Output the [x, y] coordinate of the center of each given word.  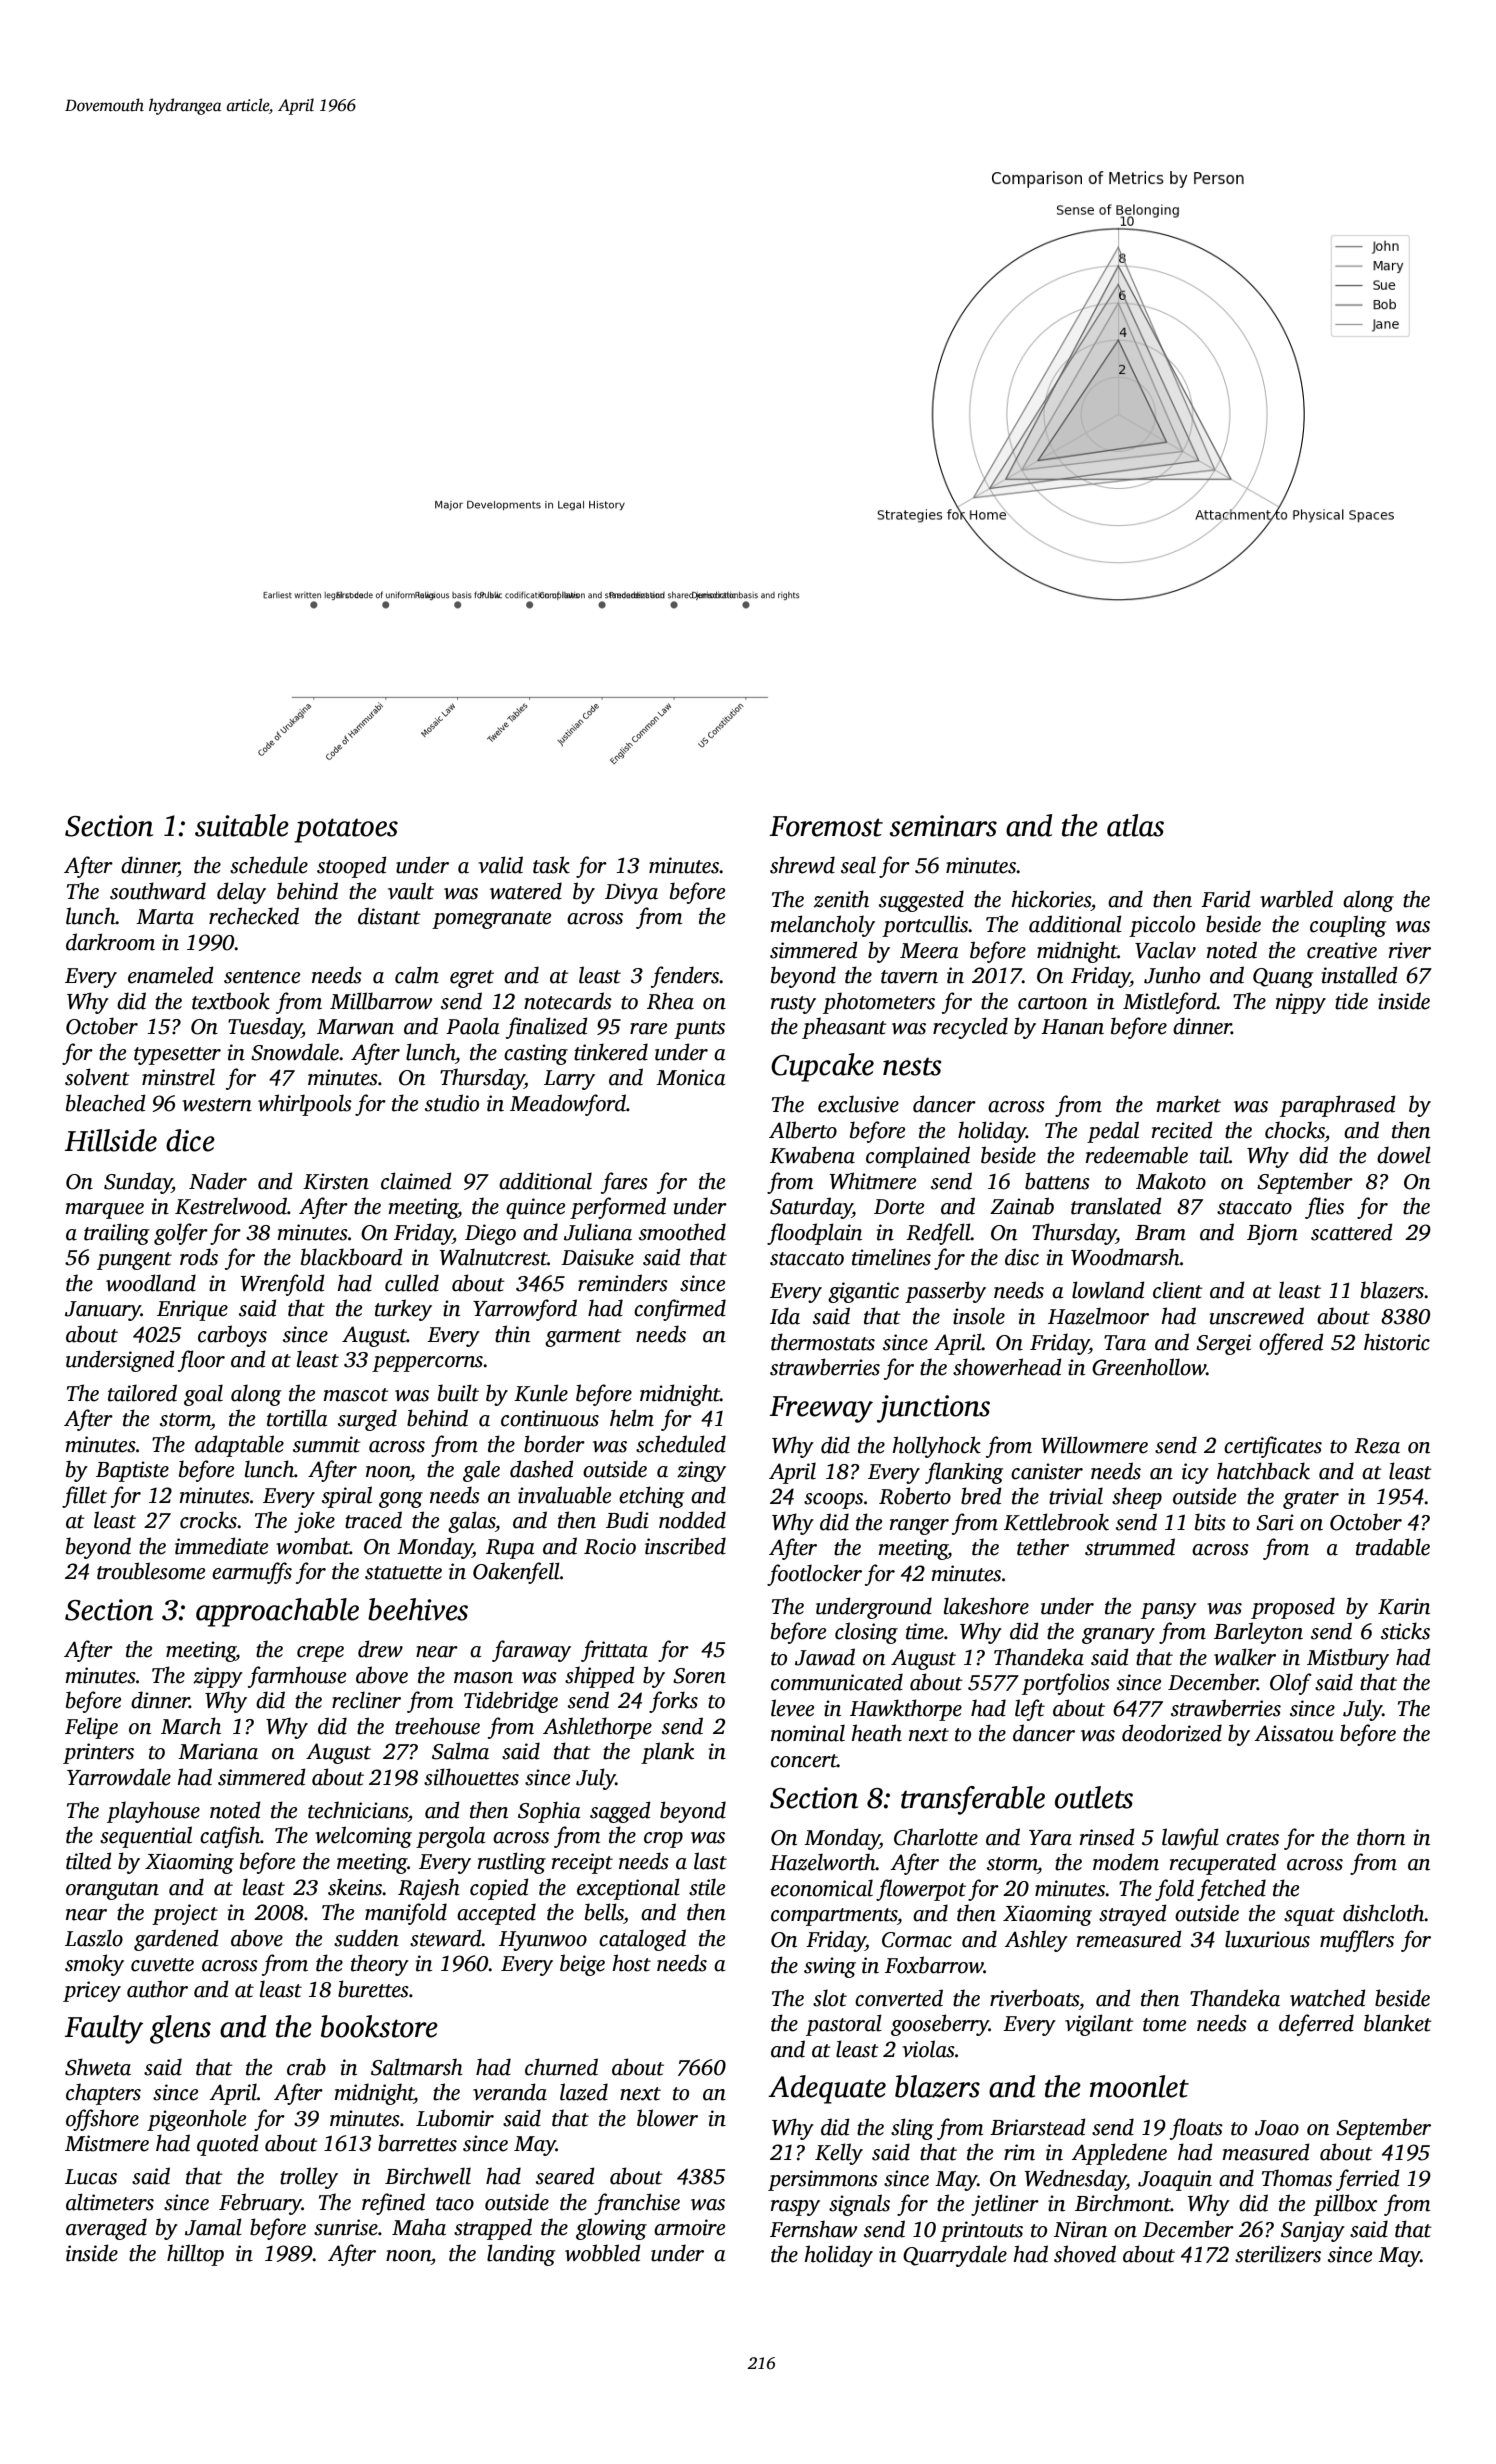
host [631, 1963]
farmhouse [297, 1677]
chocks [1295, 1130]
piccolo [1162, 926]
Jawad [825, 1657]
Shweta [98, 2067]
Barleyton [1258, 1633]
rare [648, 1029]
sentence [262, 977]
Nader [218, 1181]
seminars [943, 826]
